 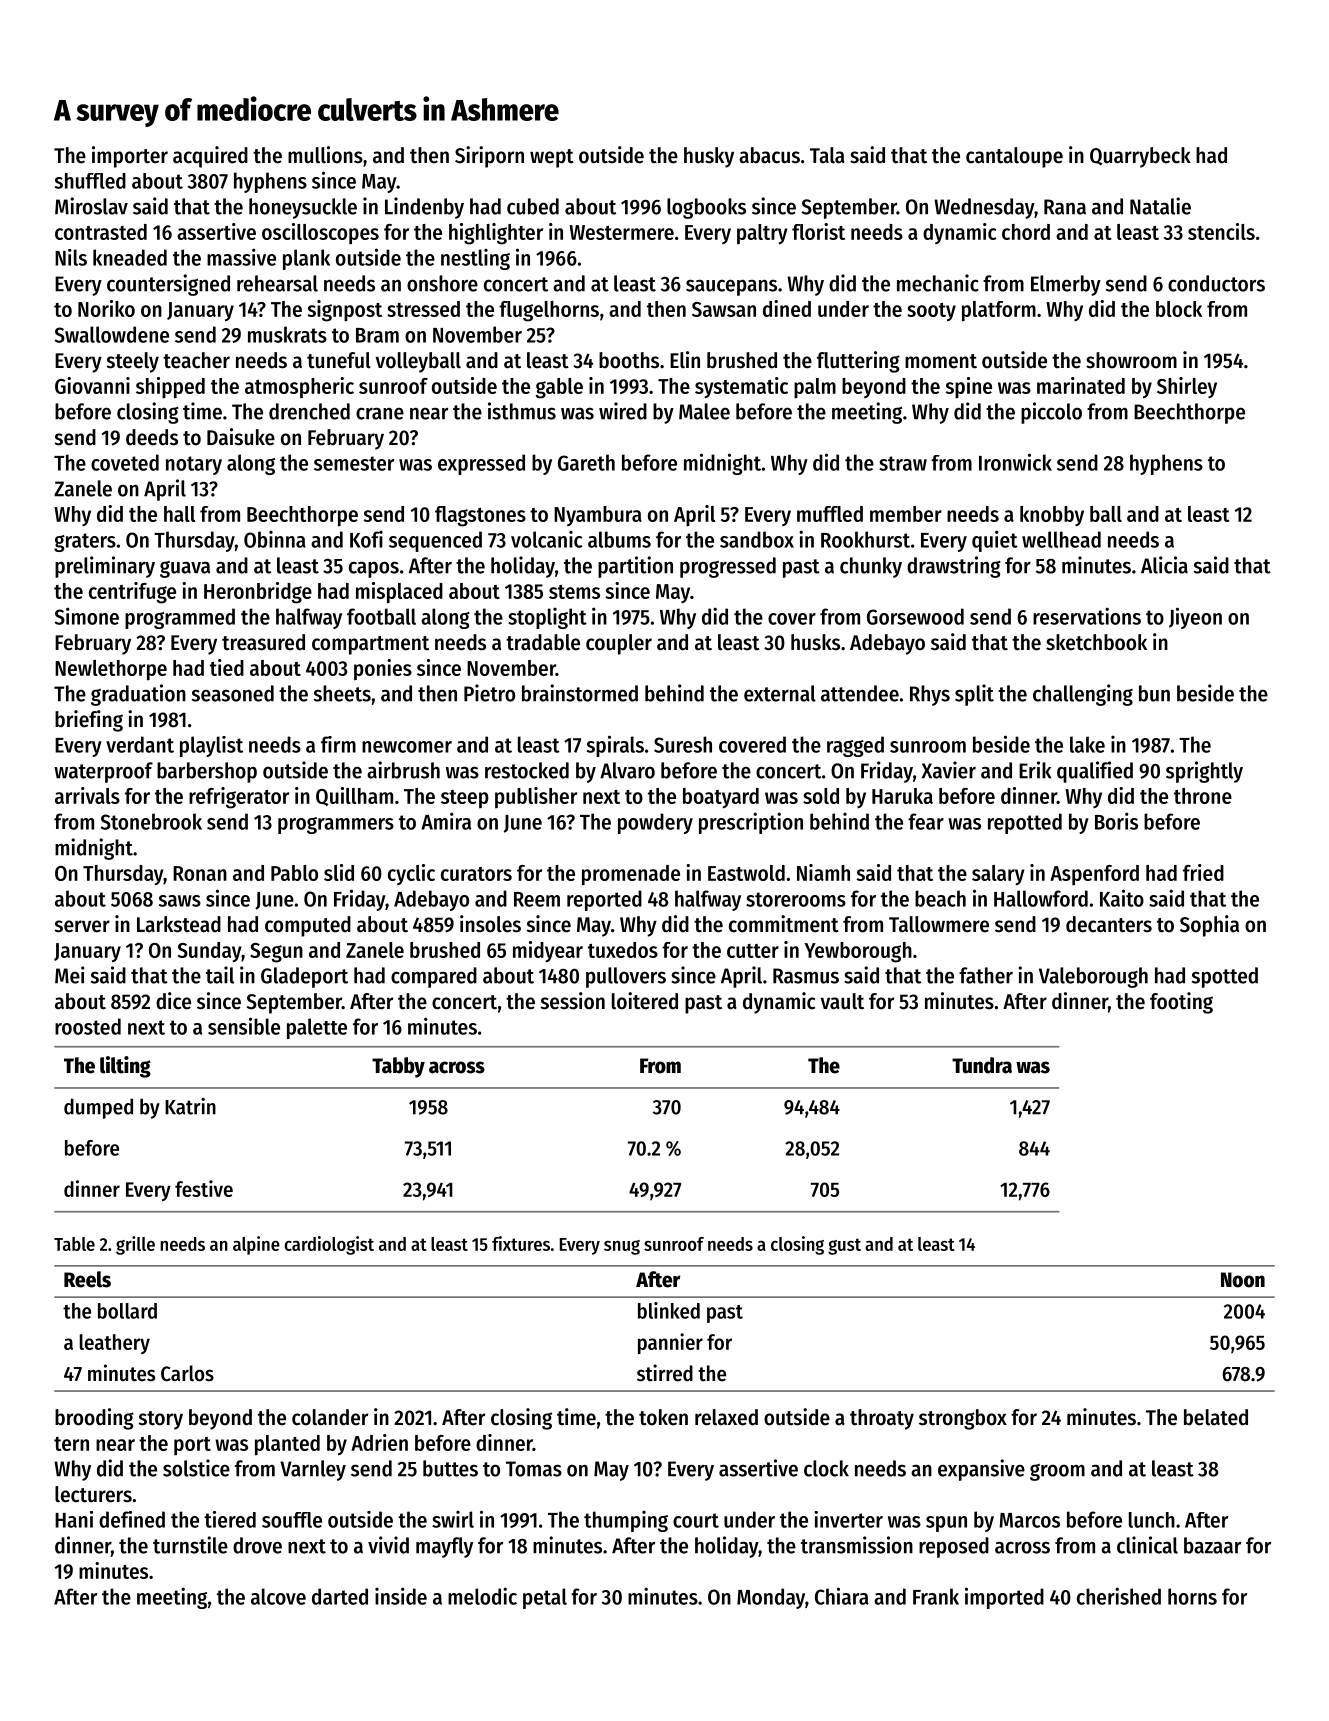 I want to click on vivid, so click(x=388, y=1545).
